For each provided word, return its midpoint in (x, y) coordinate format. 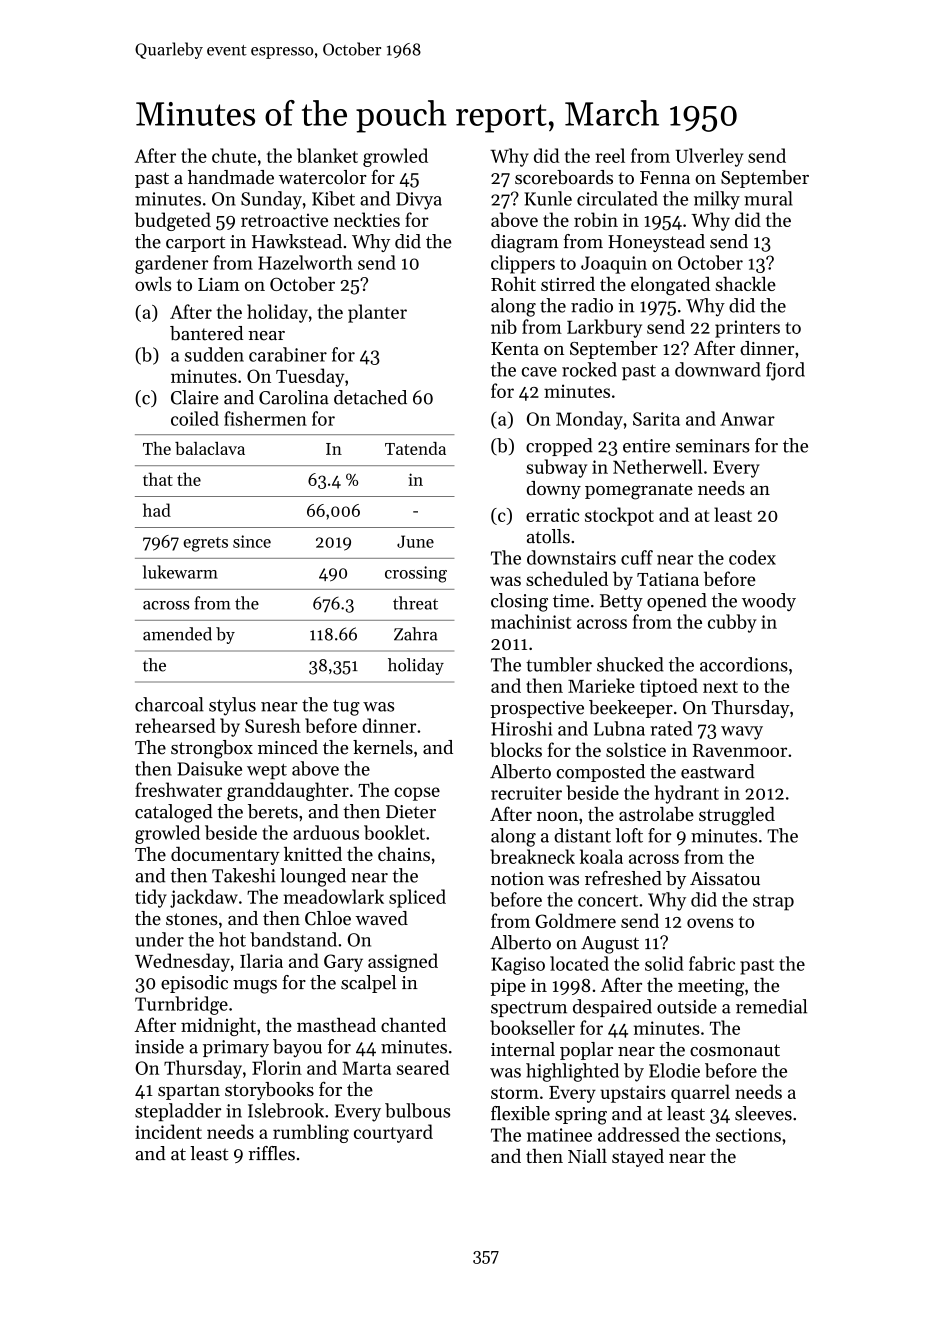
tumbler (559, 664)
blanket (327, 155)
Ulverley (709, 157)
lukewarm (180, 572)
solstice (636, 749)
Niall (587, 1156)
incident (168, 1131)
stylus (232, 706)
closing (519, 602)
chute (234, 155)
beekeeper (631, 709)
